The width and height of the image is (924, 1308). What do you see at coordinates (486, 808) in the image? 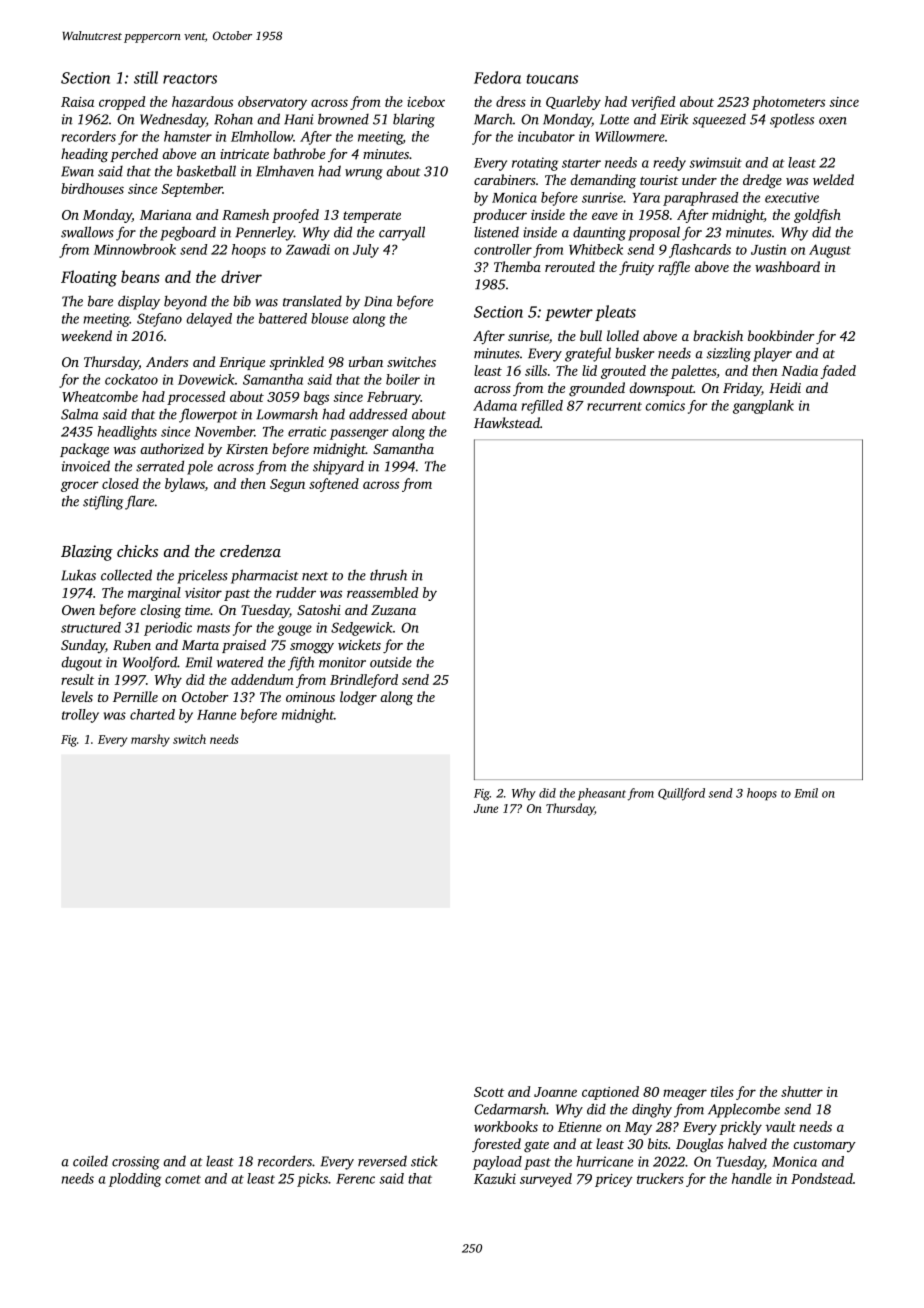
I see `June` at bounding box center [486, 808].
